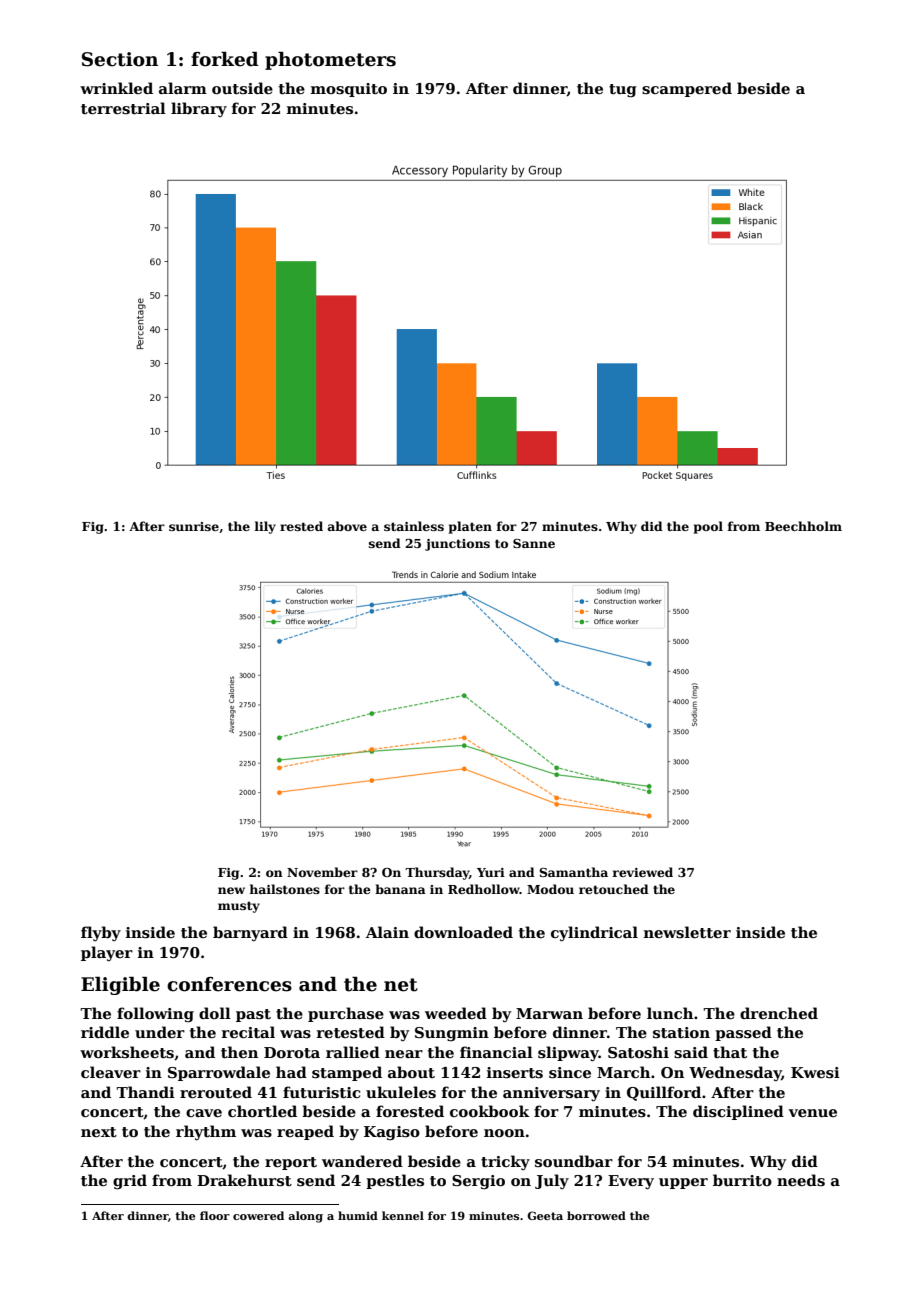 This image has height=1314, width=924. I want to click on lily, so click(265, 527).
